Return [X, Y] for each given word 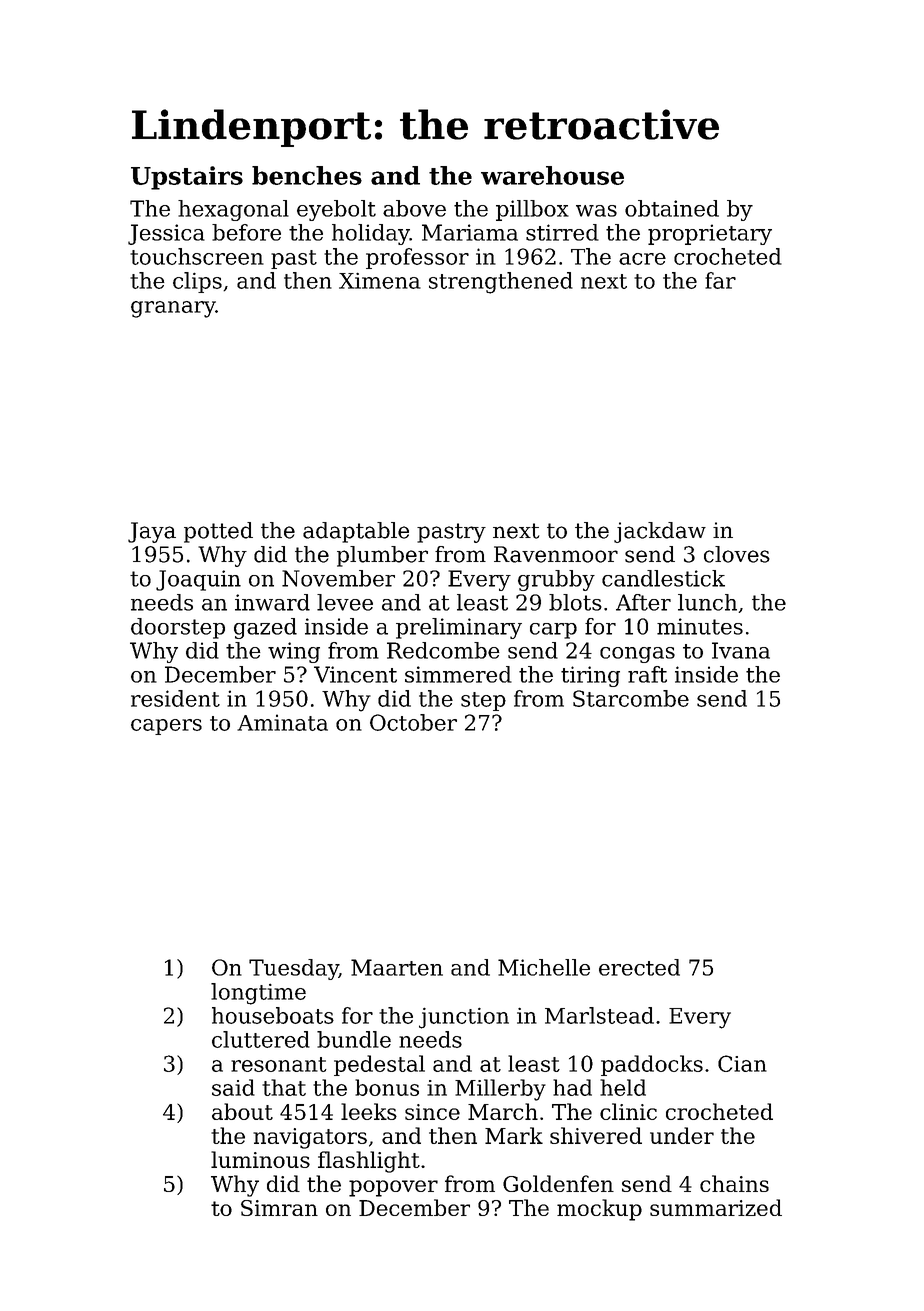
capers [166, 727]
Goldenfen [558, 1183]
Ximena [380, 280]
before [246, 232]
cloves [737, 554]
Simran [279, 1208]
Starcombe [631, 698]
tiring [590, 676]
